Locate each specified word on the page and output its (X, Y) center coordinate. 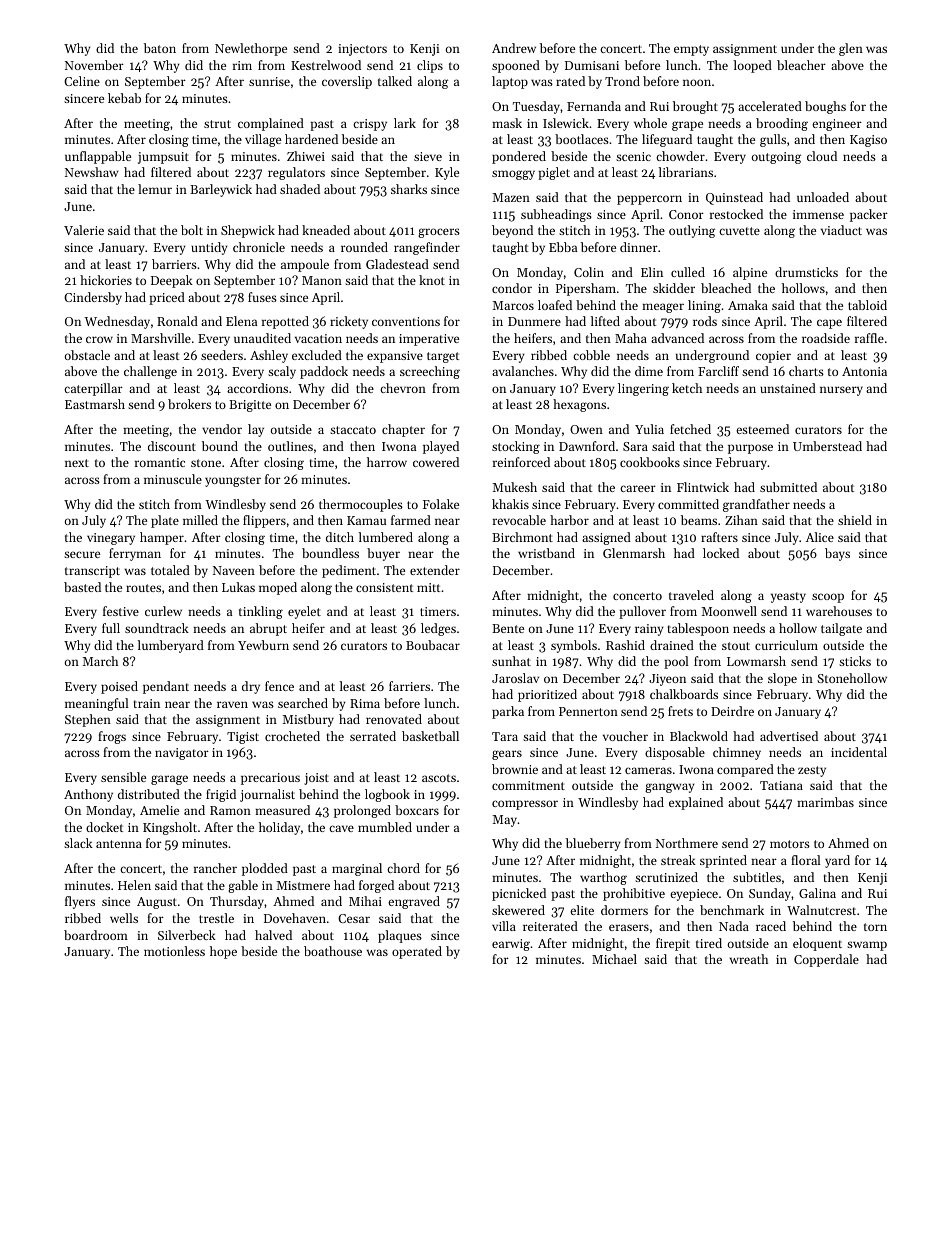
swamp (867, 946)
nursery (841, 391)
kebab (124, 98)
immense (818, 214)
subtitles (757, 877)
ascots (439, 778)
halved (273, 935)
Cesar (354, 918)
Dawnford (587, 446)
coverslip (347, 82)
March (100, 661)
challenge (150, 372)
